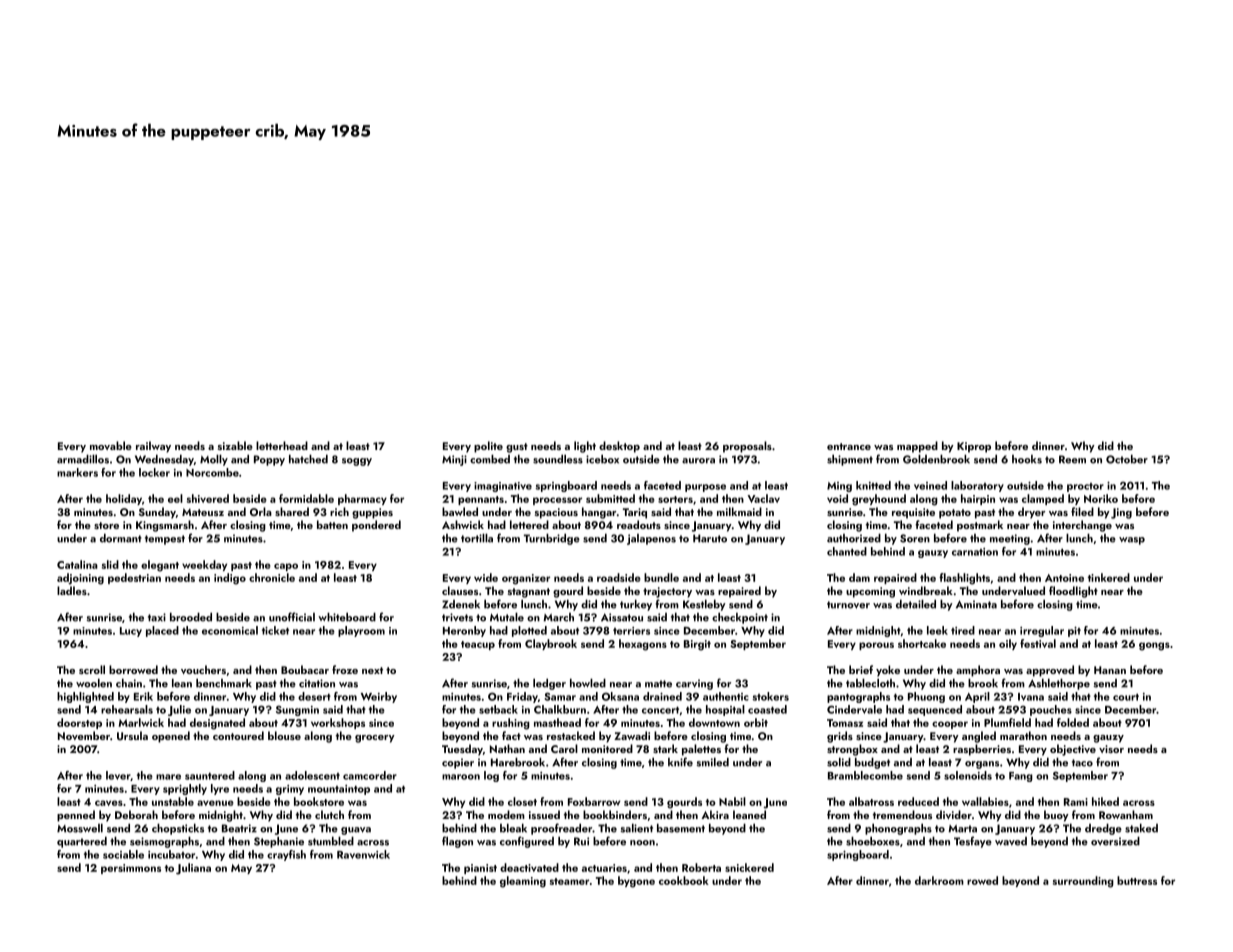 Image resolution: width=1233 pixels, height=952 pixels. I want to click on sizable, so click(235, 445).
